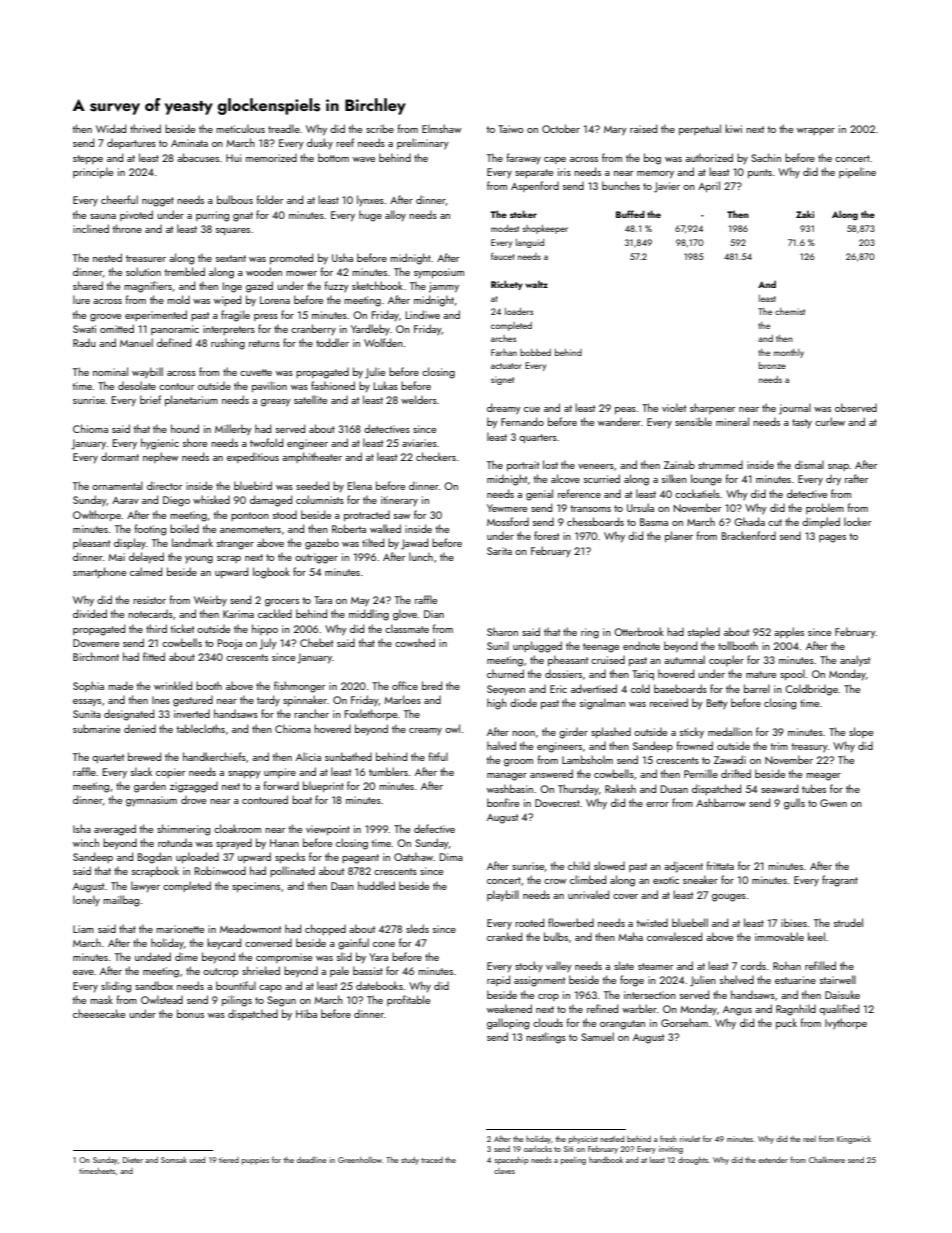 This screenshot has width=952, height=1233. What do you see at coordinates (749, 521) in the screenshot?
I see `Ghada` at bounding box center [749, 521].
